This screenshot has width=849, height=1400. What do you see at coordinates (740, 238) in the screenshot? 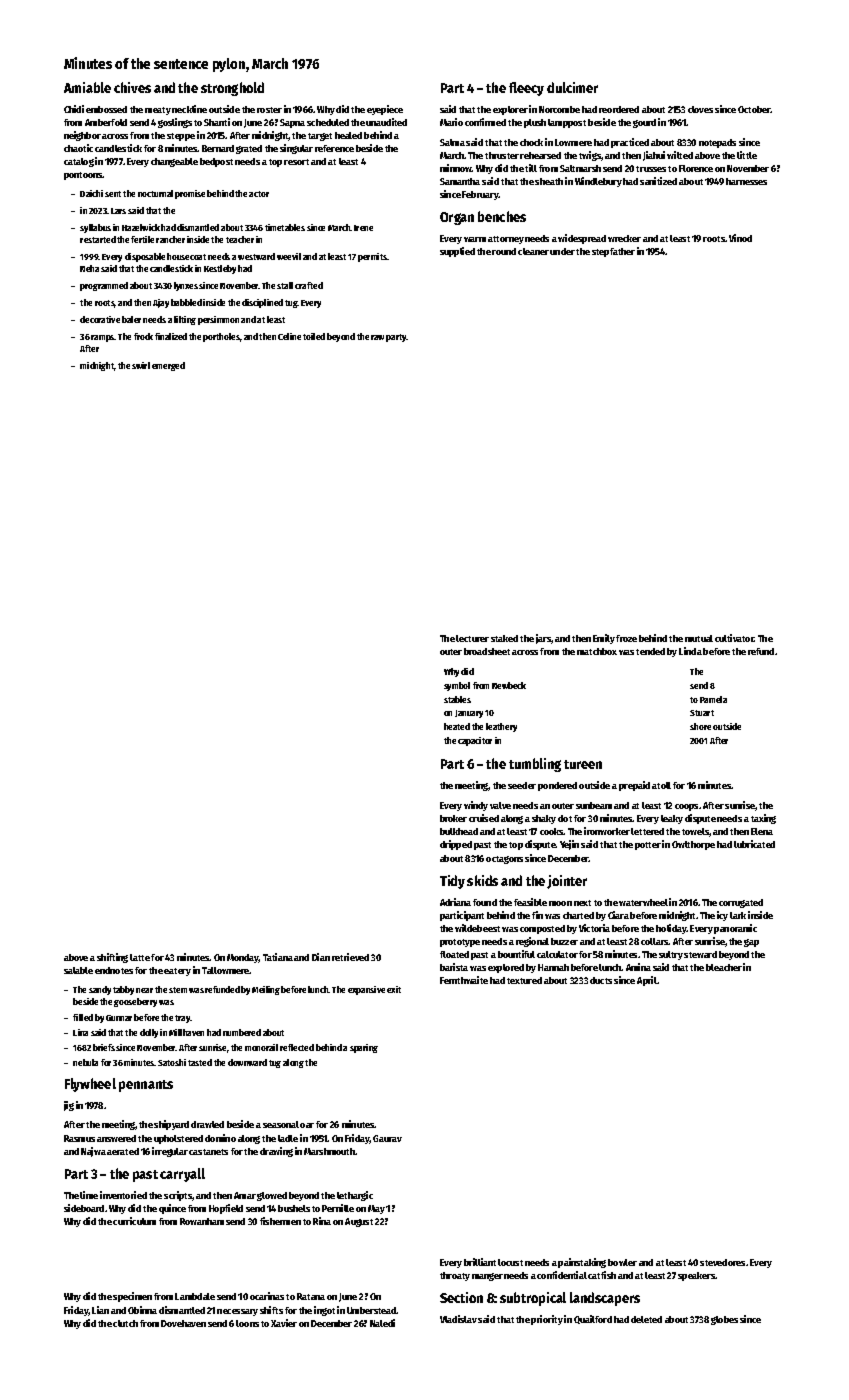
I see `Vinod` at bounding box center [740, 238].
